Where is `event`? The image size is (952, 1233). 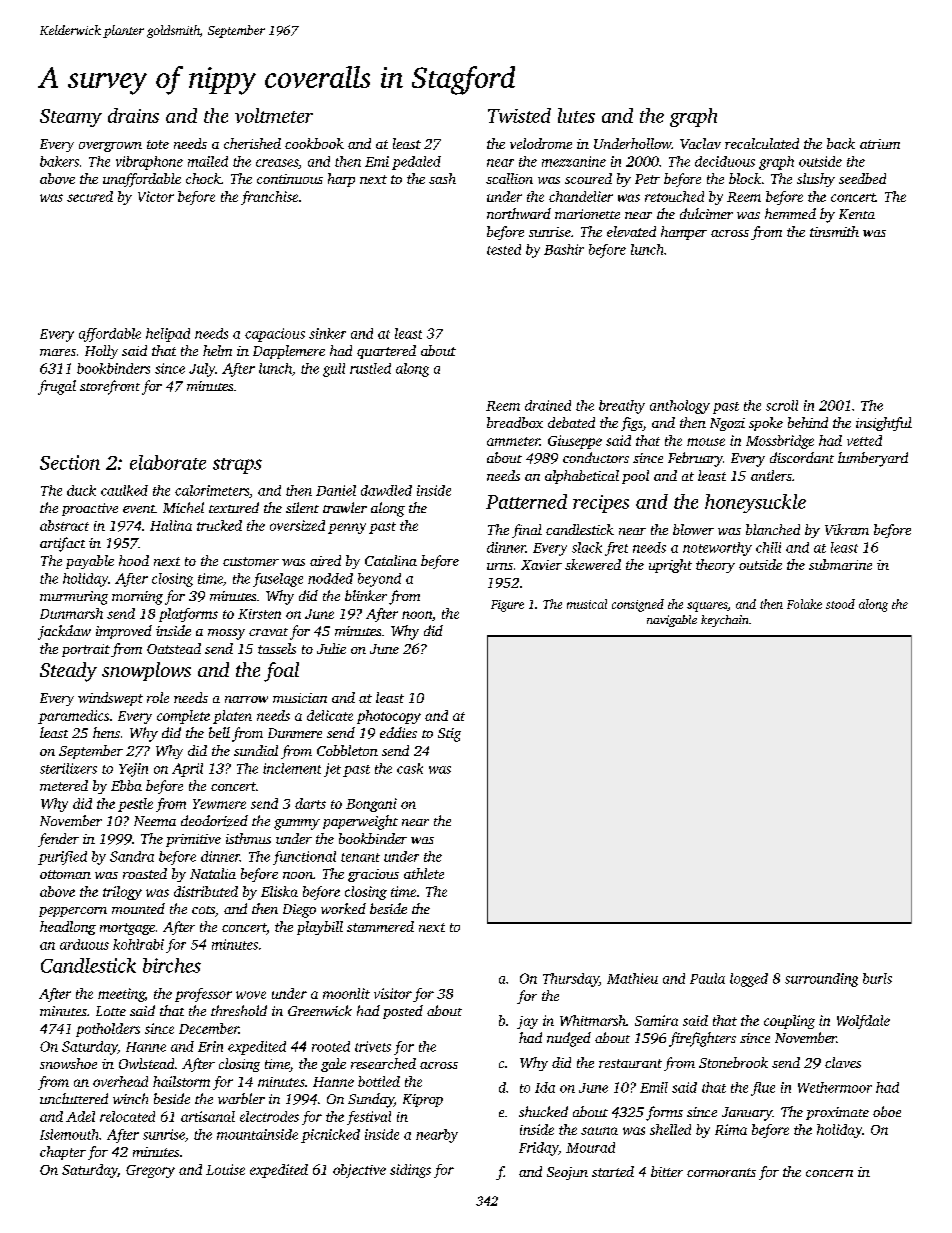
event is located at coordinates (139, 509).
